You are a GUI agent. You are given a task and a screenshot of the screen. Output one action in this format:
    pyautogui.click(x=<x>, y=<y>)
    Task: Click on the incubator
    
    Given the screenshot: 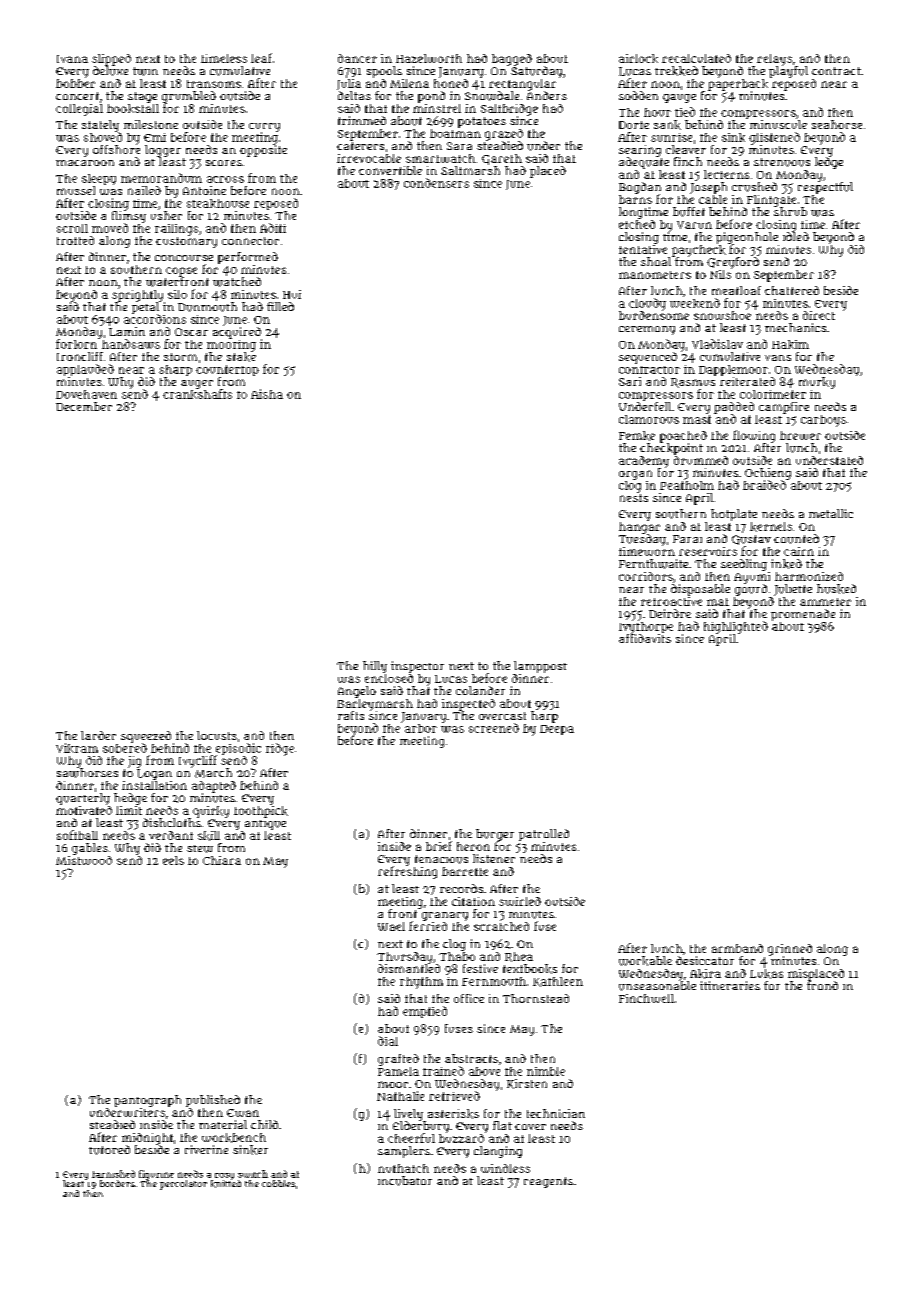 What is the action you would take?
    pyautogui.click(x=405, y=1181)
